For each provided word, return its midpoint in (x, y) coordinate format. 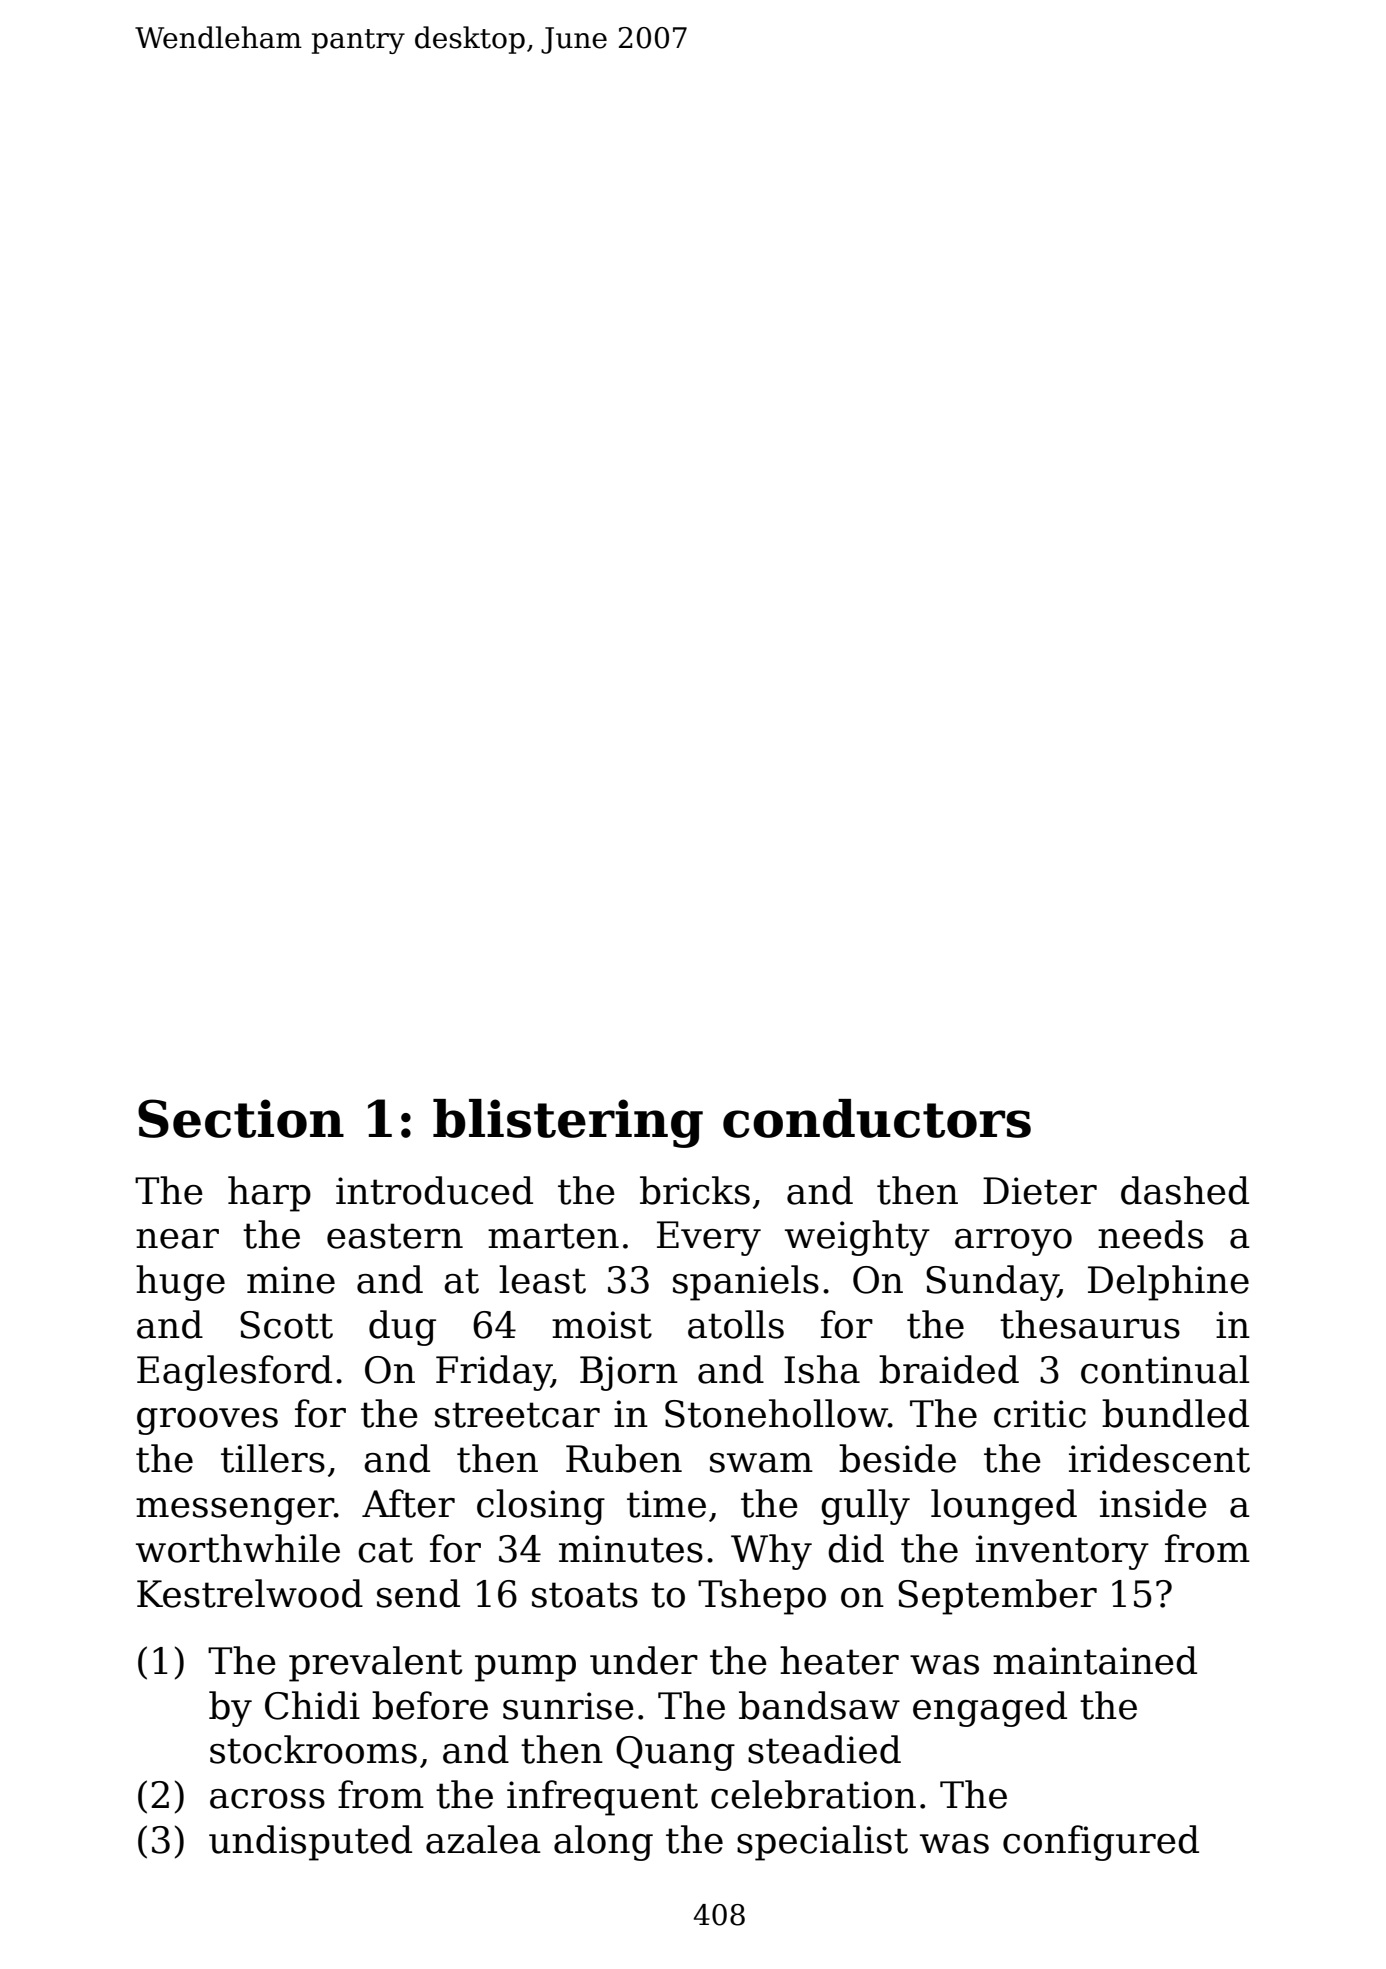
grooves (207, 1421)
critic (1040, 1414)
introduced (434, 1190)
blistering (568, 1123)
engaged (990, 1709)
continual (1165, 1369)
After (408, 1503)
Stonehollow (776, 1413)
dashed (1185, 1190)
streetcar (517, 1415)
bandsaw (819, 1705)
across (267, 1799)
